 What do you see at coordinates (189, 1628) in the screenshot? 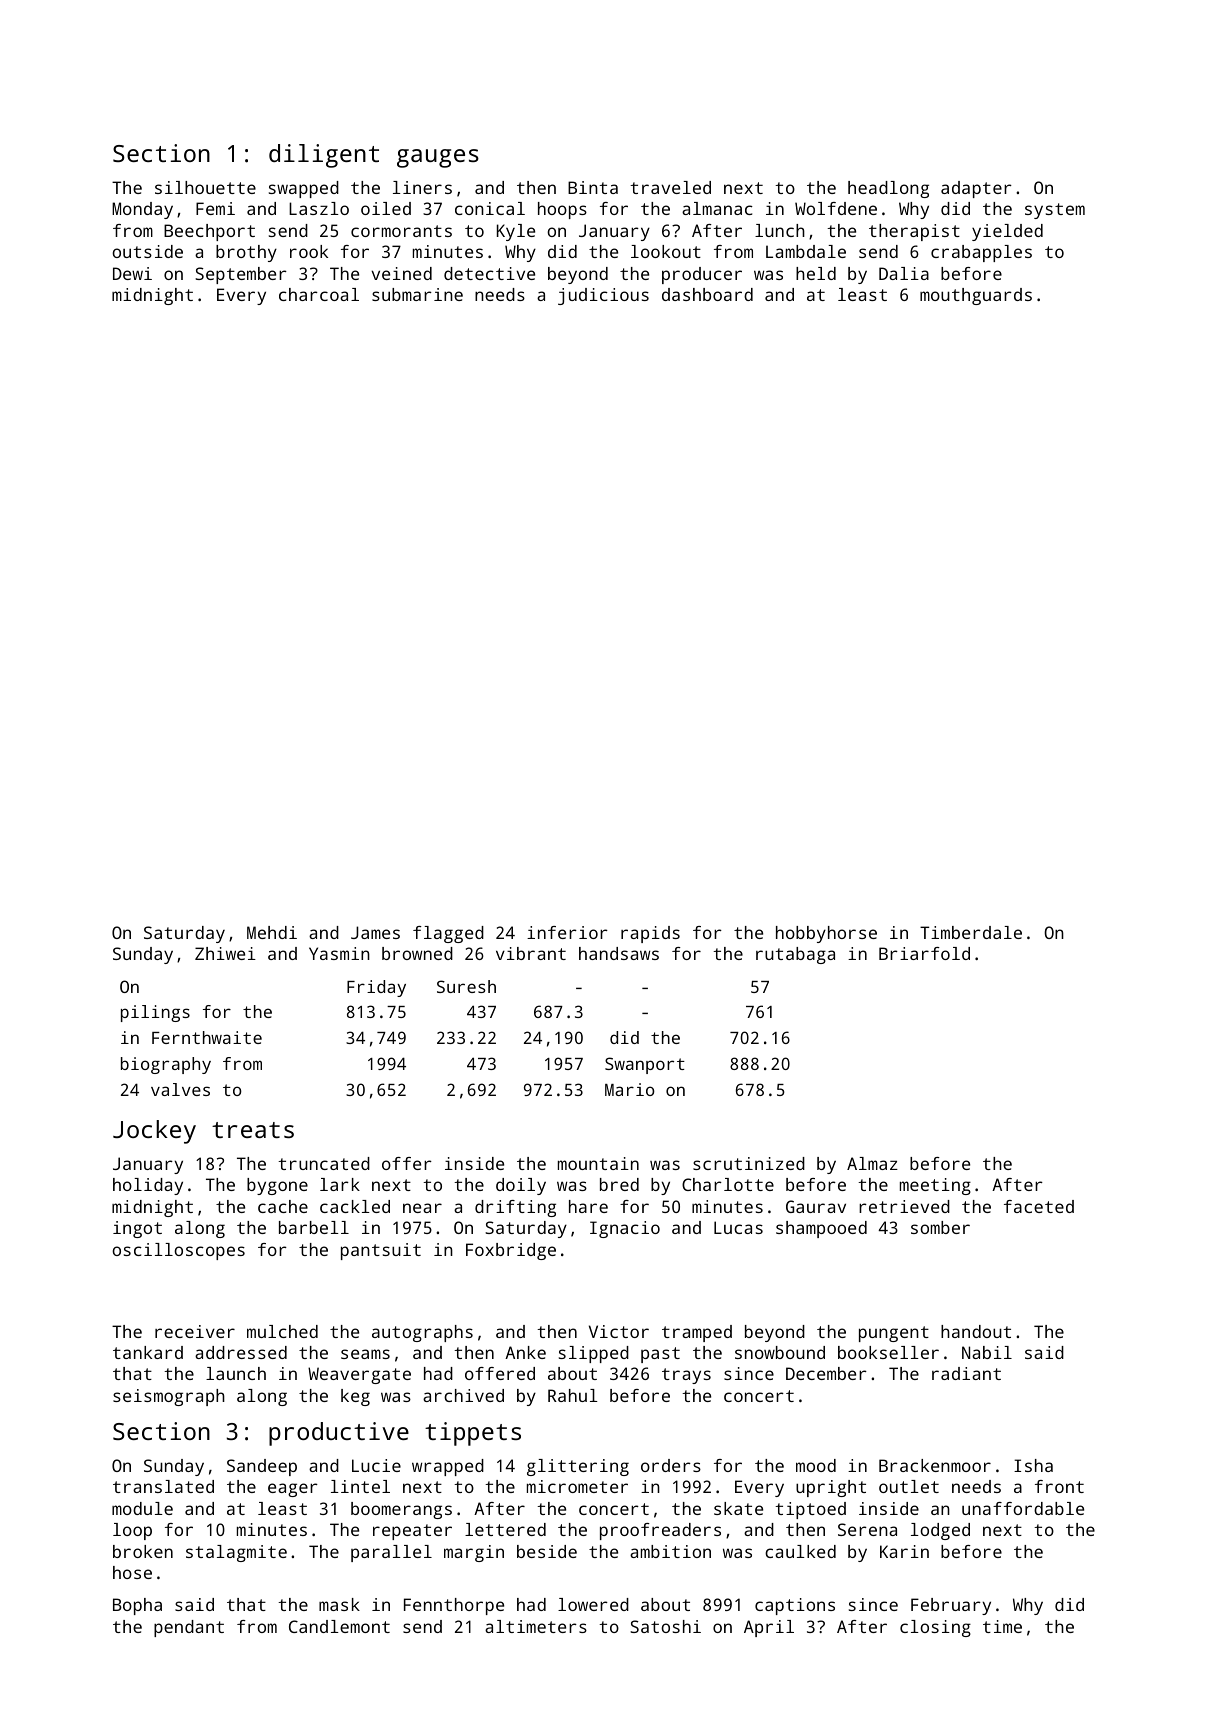
I see `pendant` at bounding box center [189, 1628].
